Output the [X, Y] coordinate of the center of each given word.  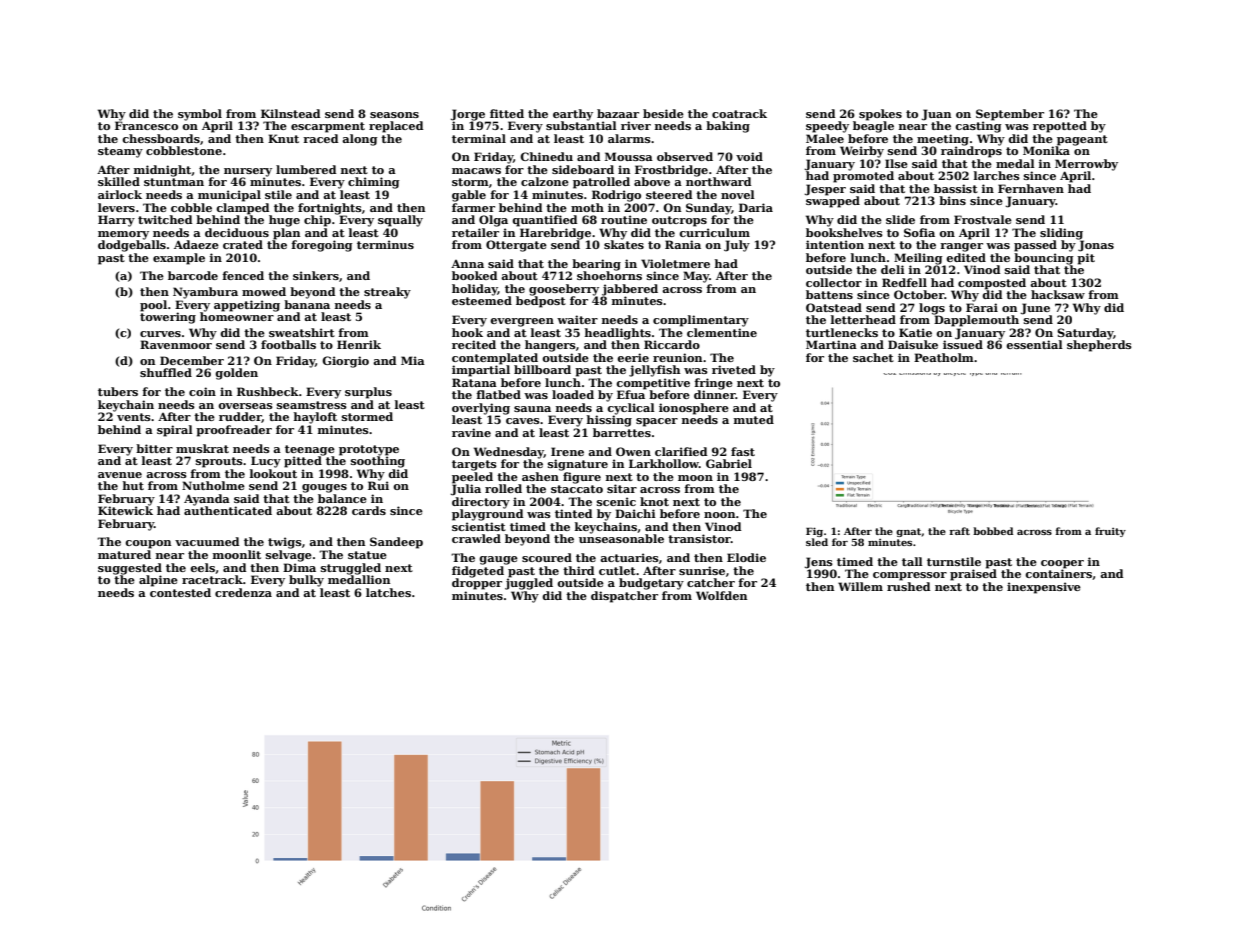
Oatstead [834, 307]
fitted [507, 113]
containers [1058, 573]
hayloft [315, 418]
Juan [936, 115]
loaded [573, 394]
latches [388, 592]
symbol [200, 115]
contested [180, 592]
